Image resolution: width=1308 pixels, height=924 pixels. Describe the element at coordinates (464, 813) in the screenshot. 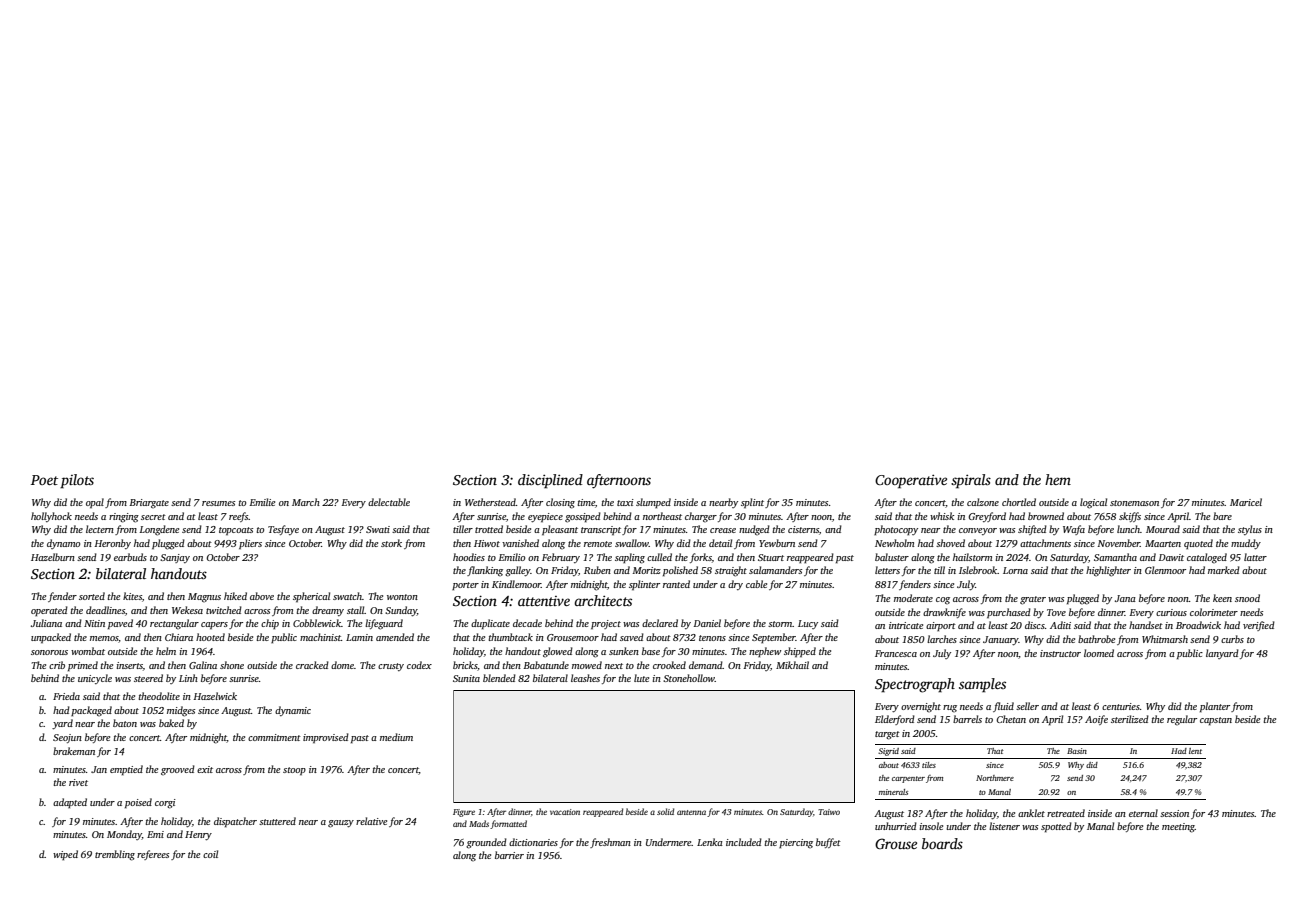

I see `Figure` at that location.
